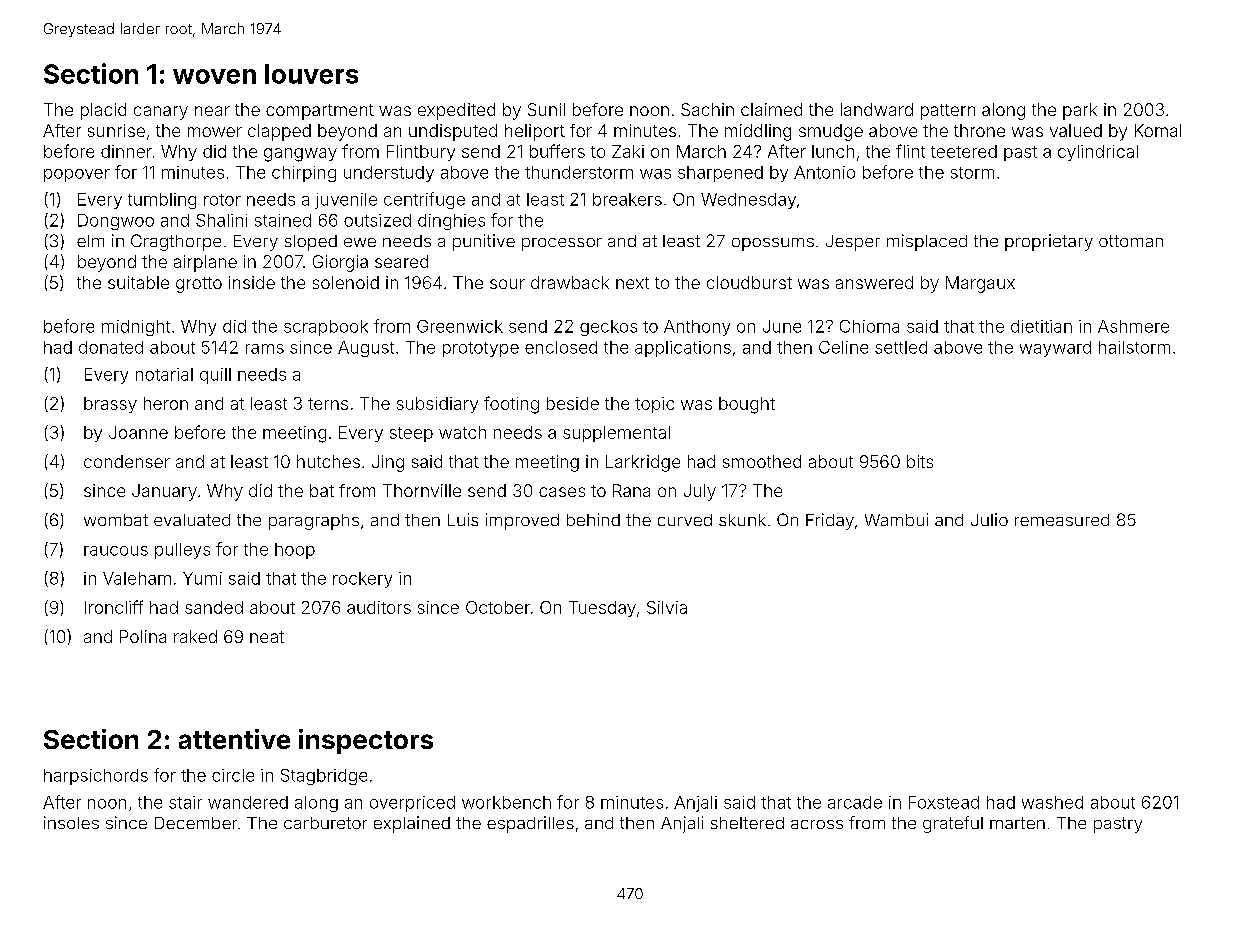 Image resolution: width=1233 pixels, height=952 pixels. Describe the element at coordinates (602, 609) in the image. I see `Tuesday` at that location.
